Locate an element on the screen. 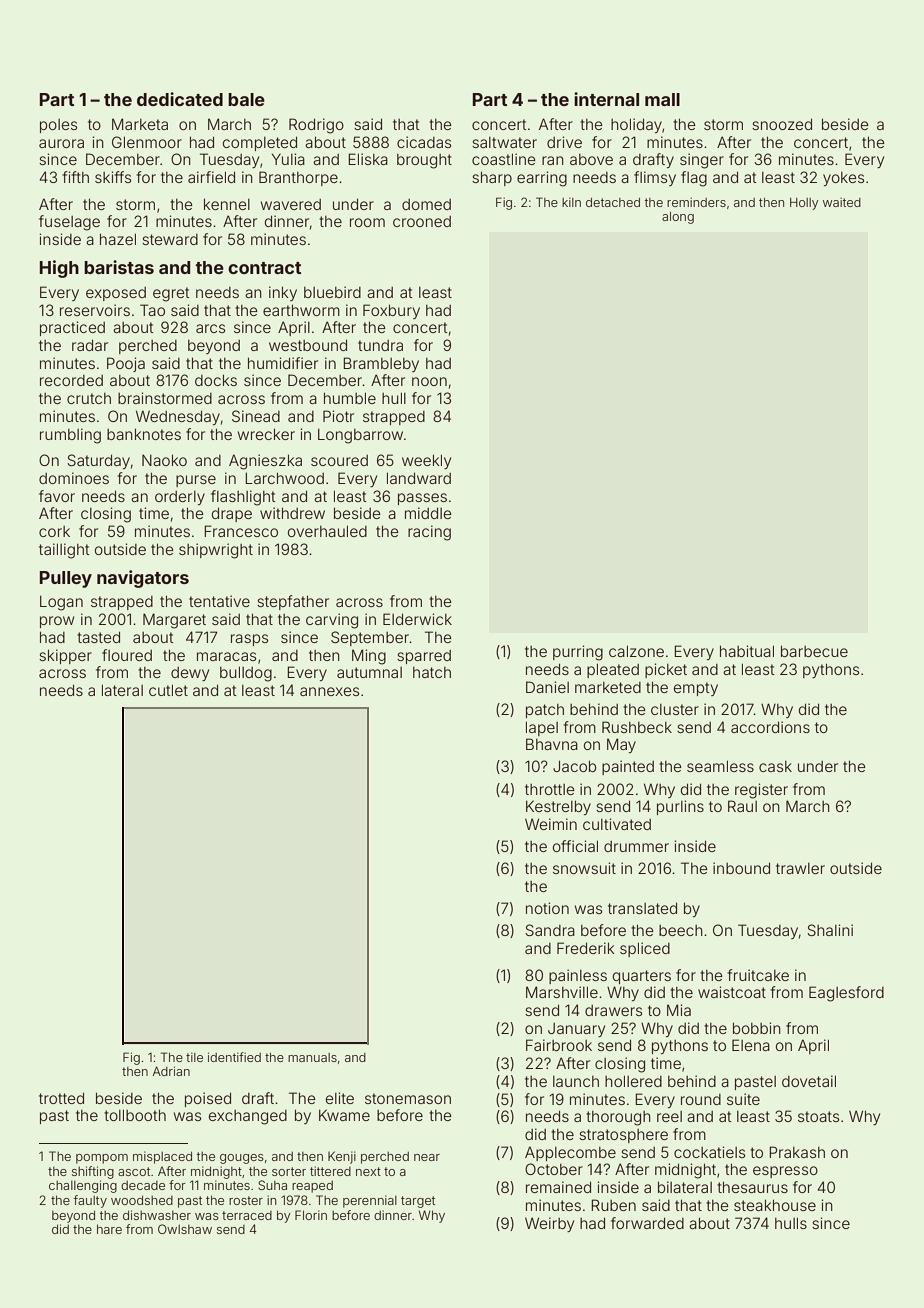 The width and height of the screenshot is (924, 1308). cutlet is located at coordinates (168, 690).
